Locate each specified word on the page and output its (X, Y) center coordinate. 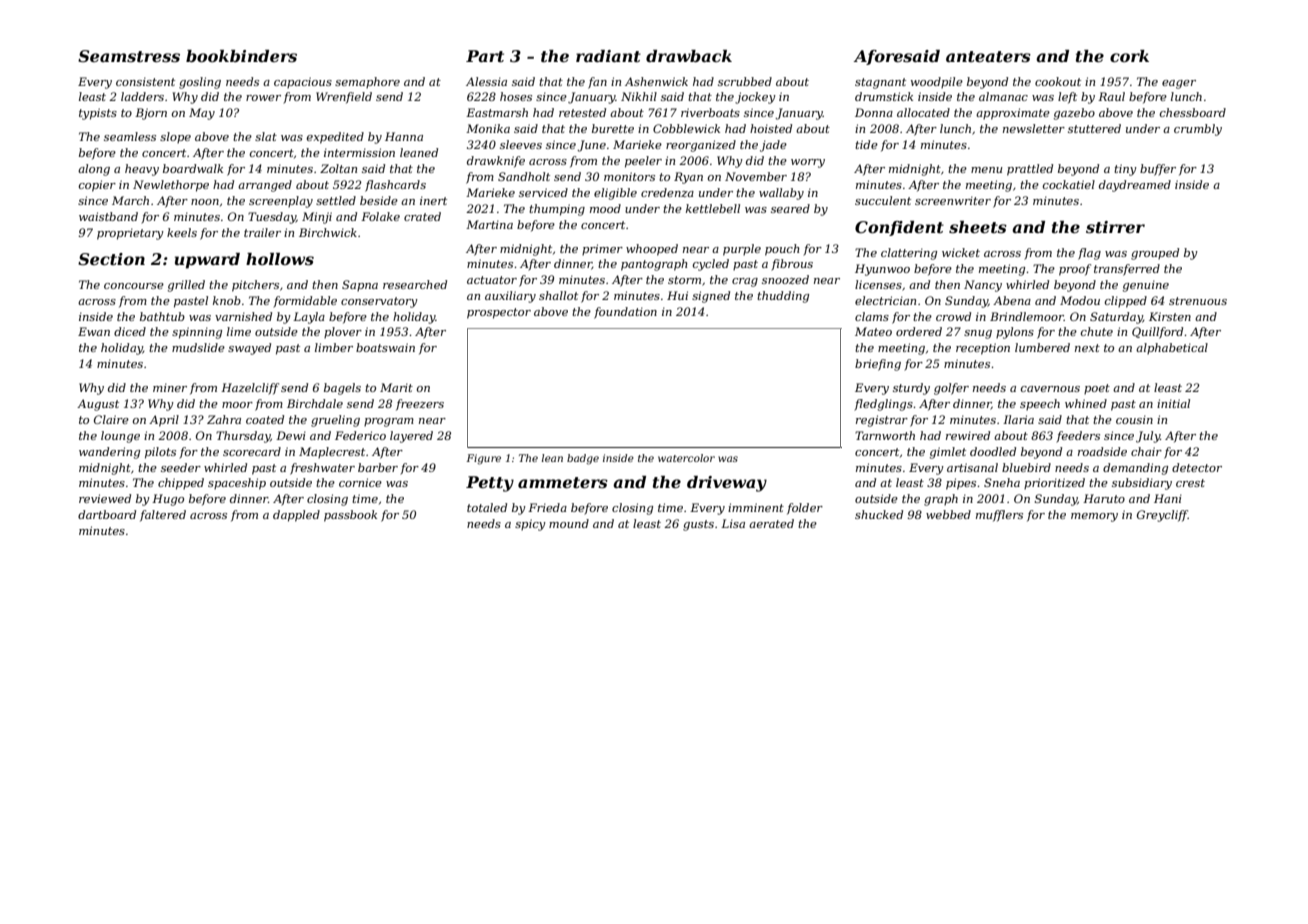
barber (378, 467)
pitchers (255, 286)
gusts (698, 525)
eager (1179, 84)
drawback (689, 56)
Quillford (1157, 333)
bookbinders (241, 56)
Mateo (873, 331)
